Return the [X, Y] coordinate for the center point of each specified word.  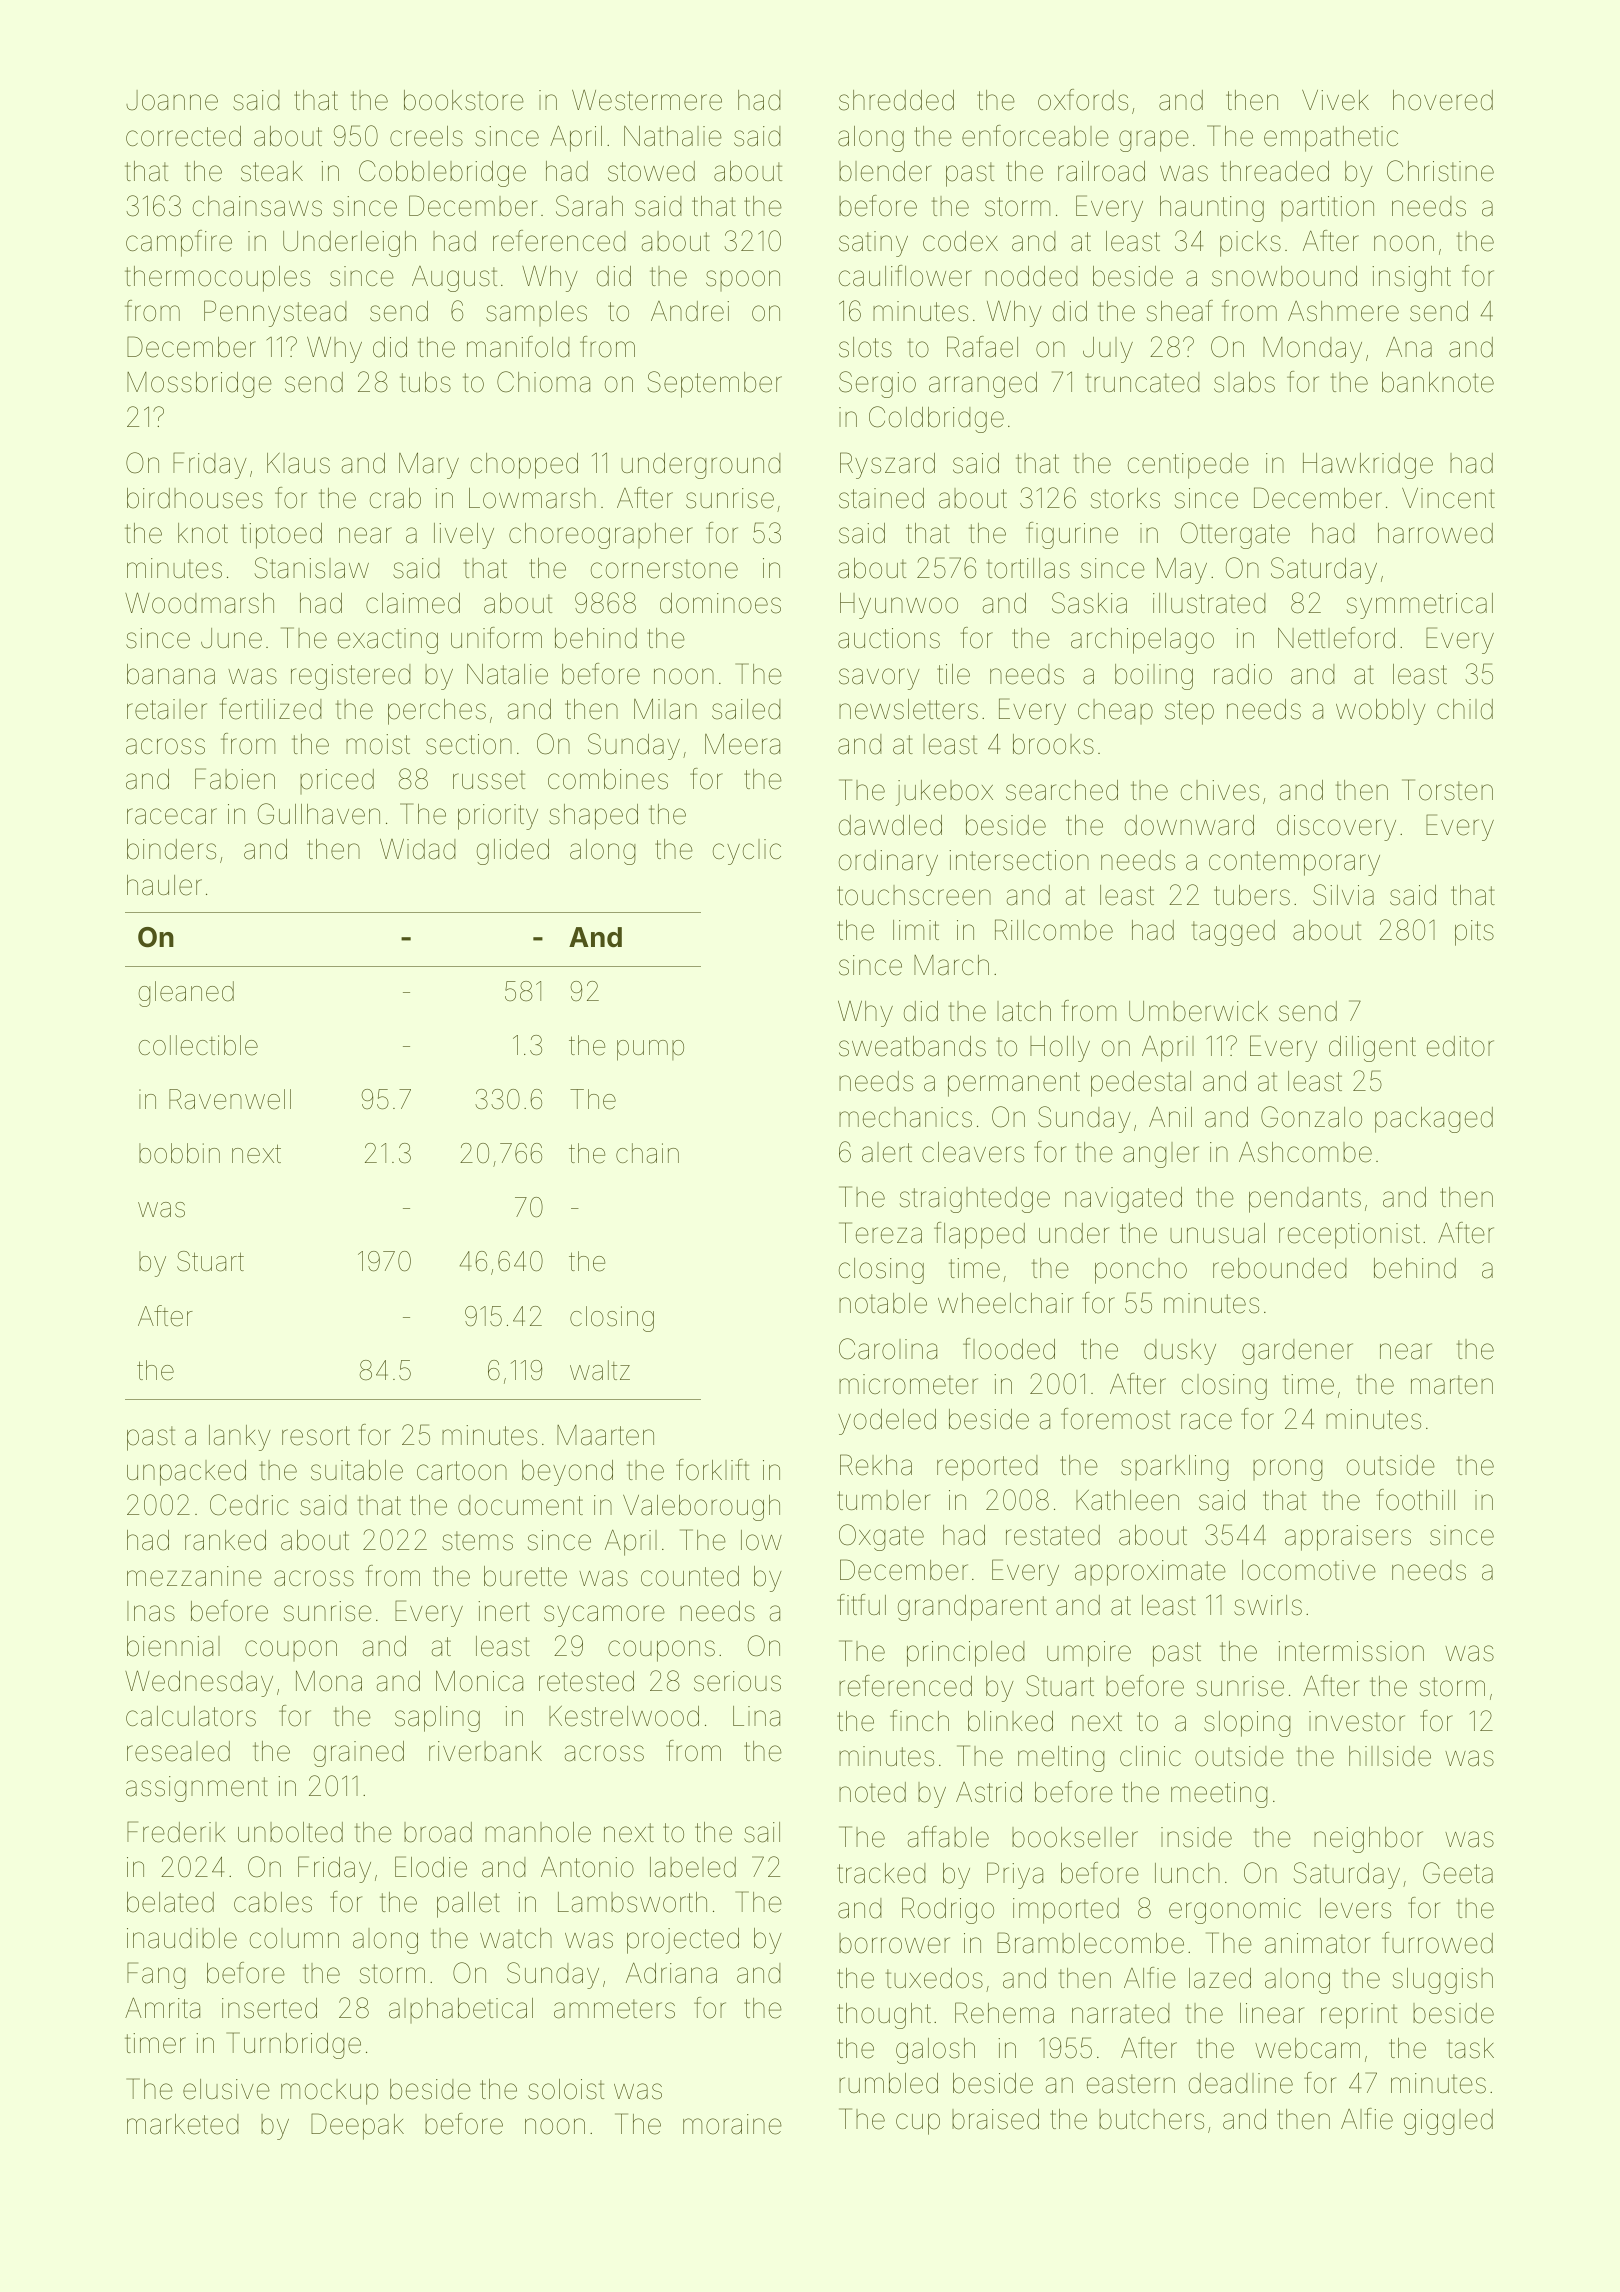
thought [884, 2016]
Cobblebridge [442, 173]
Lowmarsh [532, 498]
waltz [600, 1370]
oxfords [1083, 100]
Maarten [605, 1435]
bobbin [179, 1153]
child [1465, 709]
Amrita [162, 2008]
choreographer [601, 536]
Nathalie [673, 136]
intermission [1351, 1651]
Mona [329, 1681]
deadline [1241, 2083]
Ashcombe [1305, 1152]
